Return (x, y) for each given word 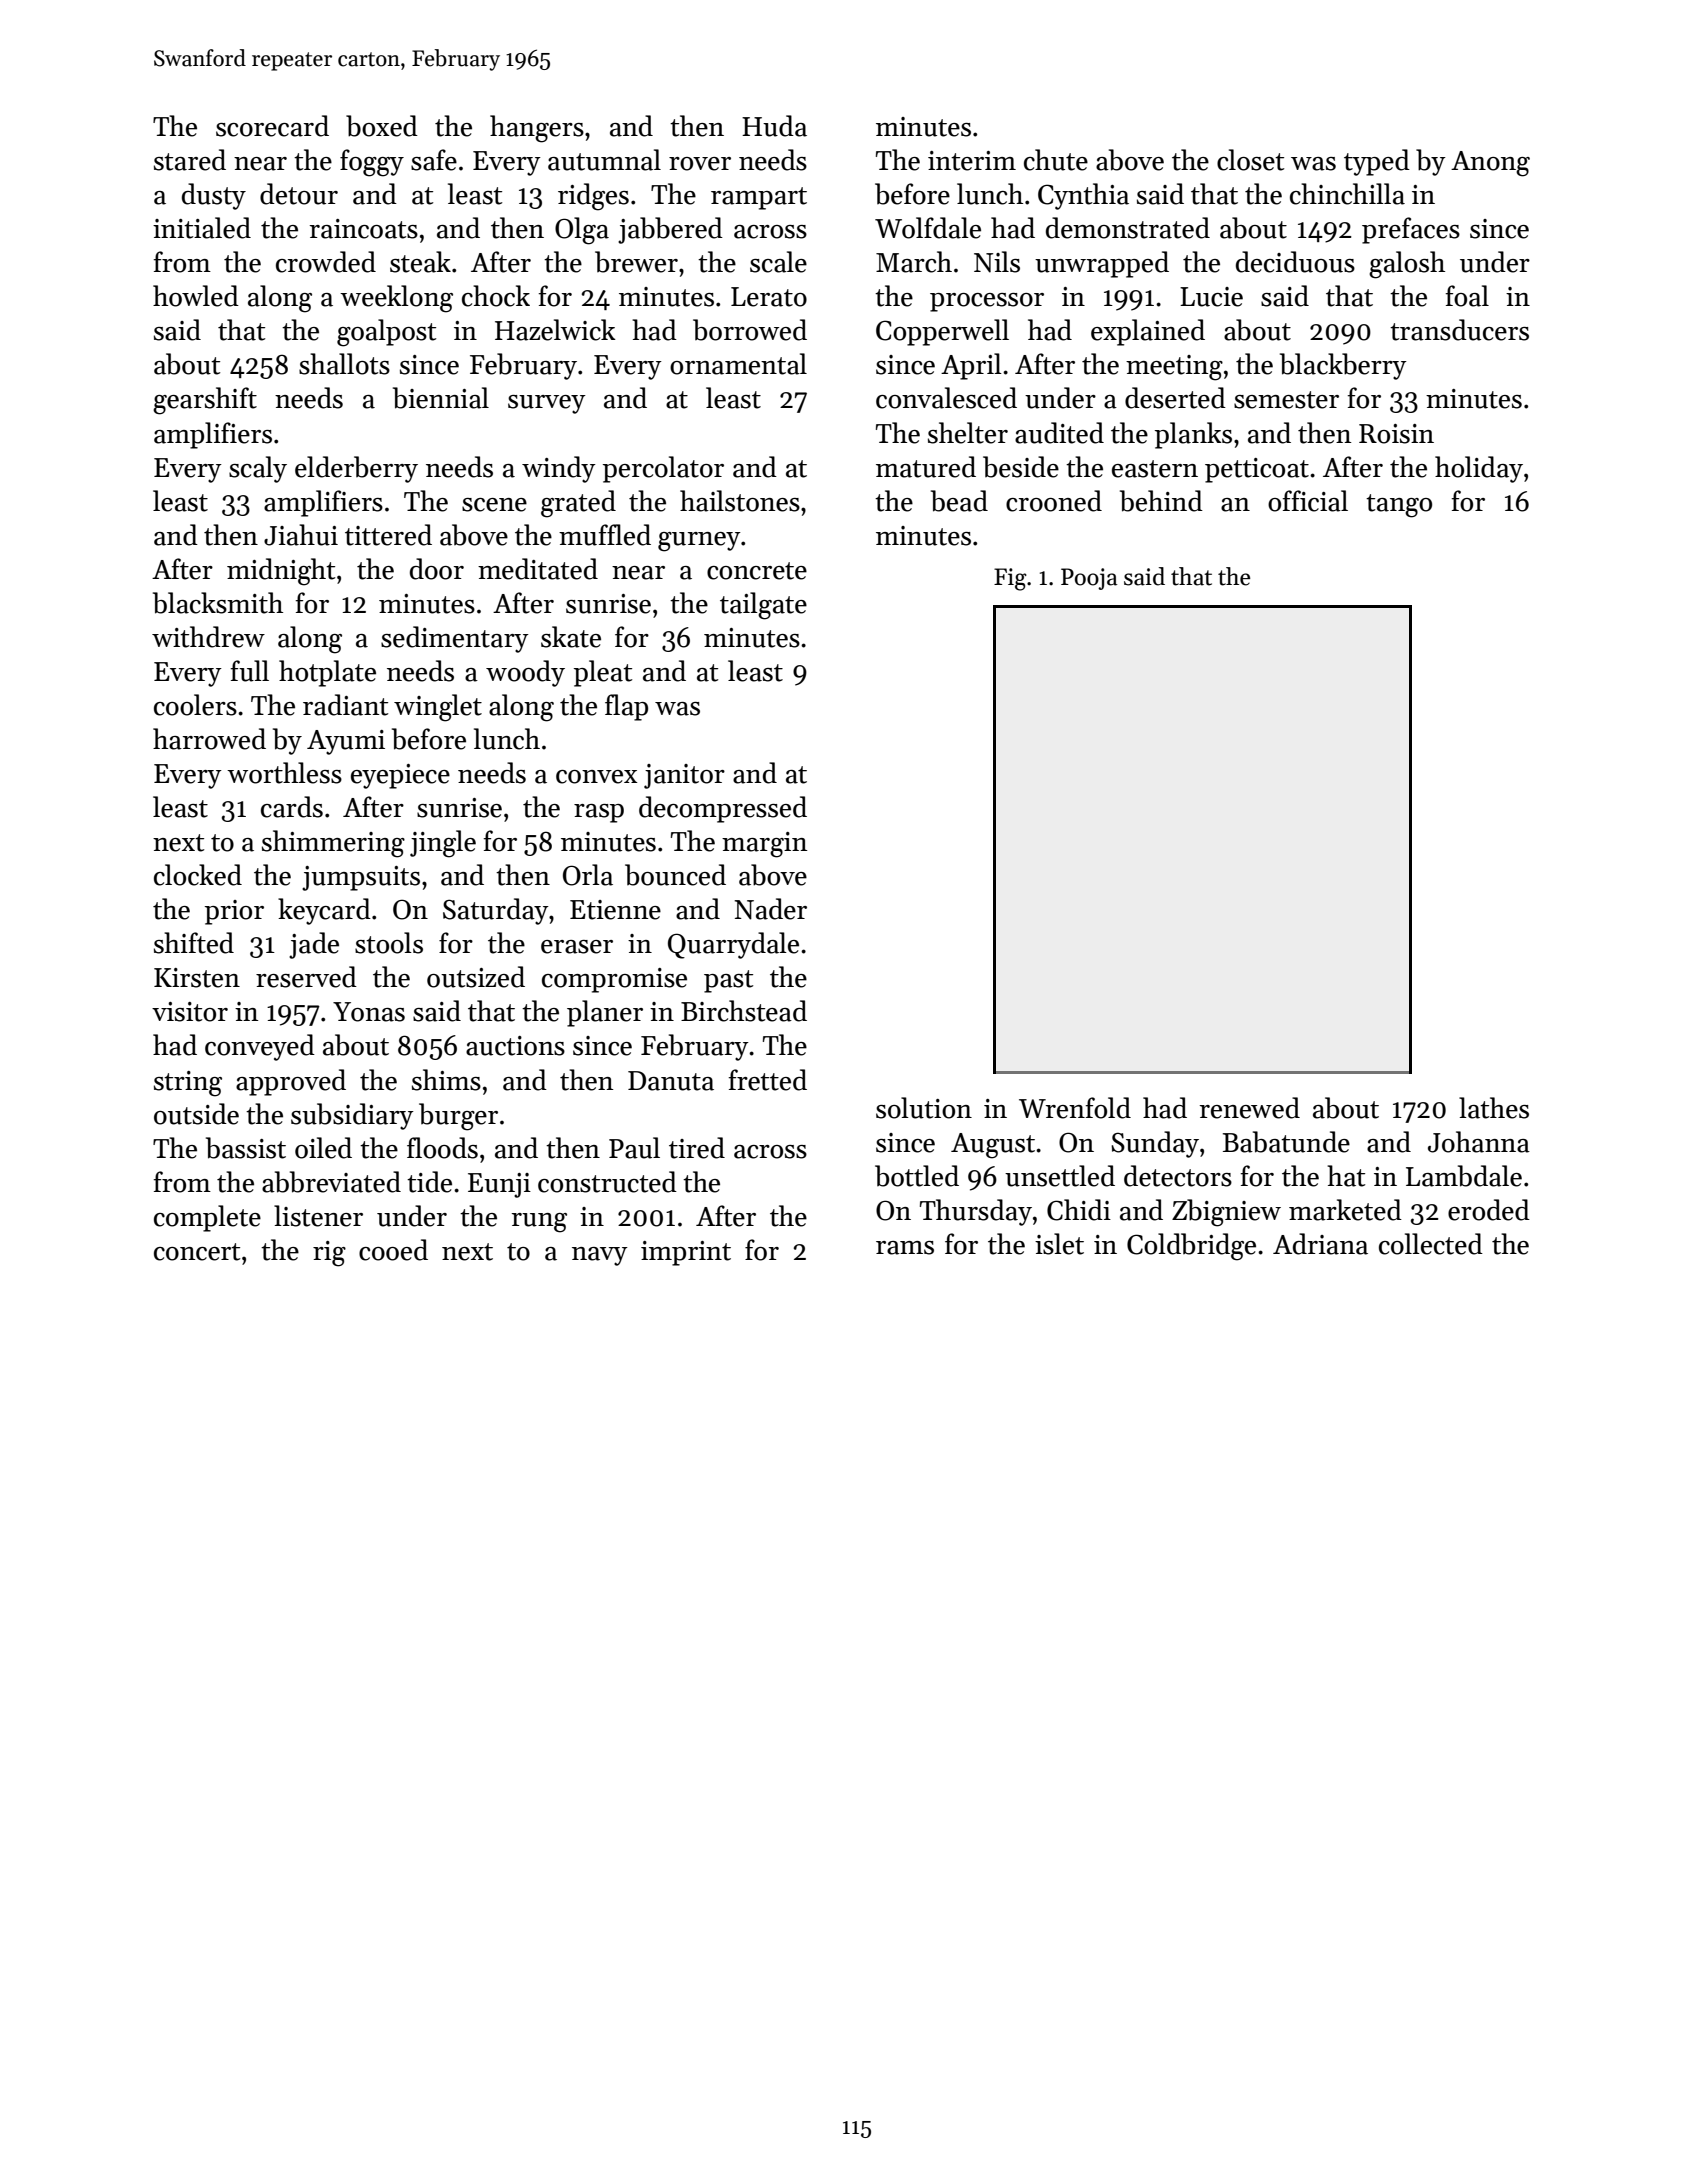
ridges (593, 197)
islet (1059, 1244)
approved (291, 1082)
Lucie (1211, 297)
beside (1021, 467)
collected (1431, 1244)
